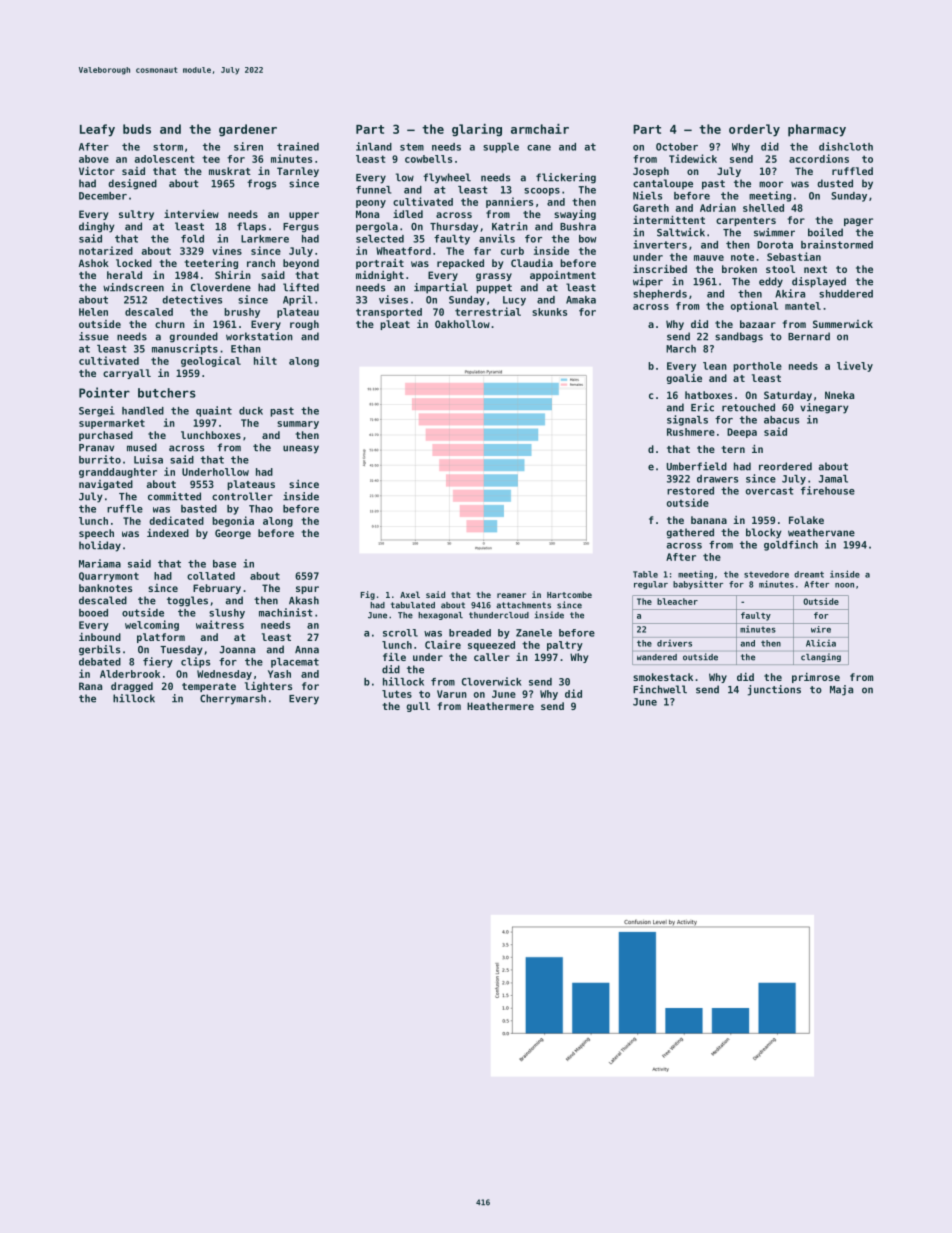  Describe the element at coordinates (242, 496) in the document. I see `controller` at that location.
